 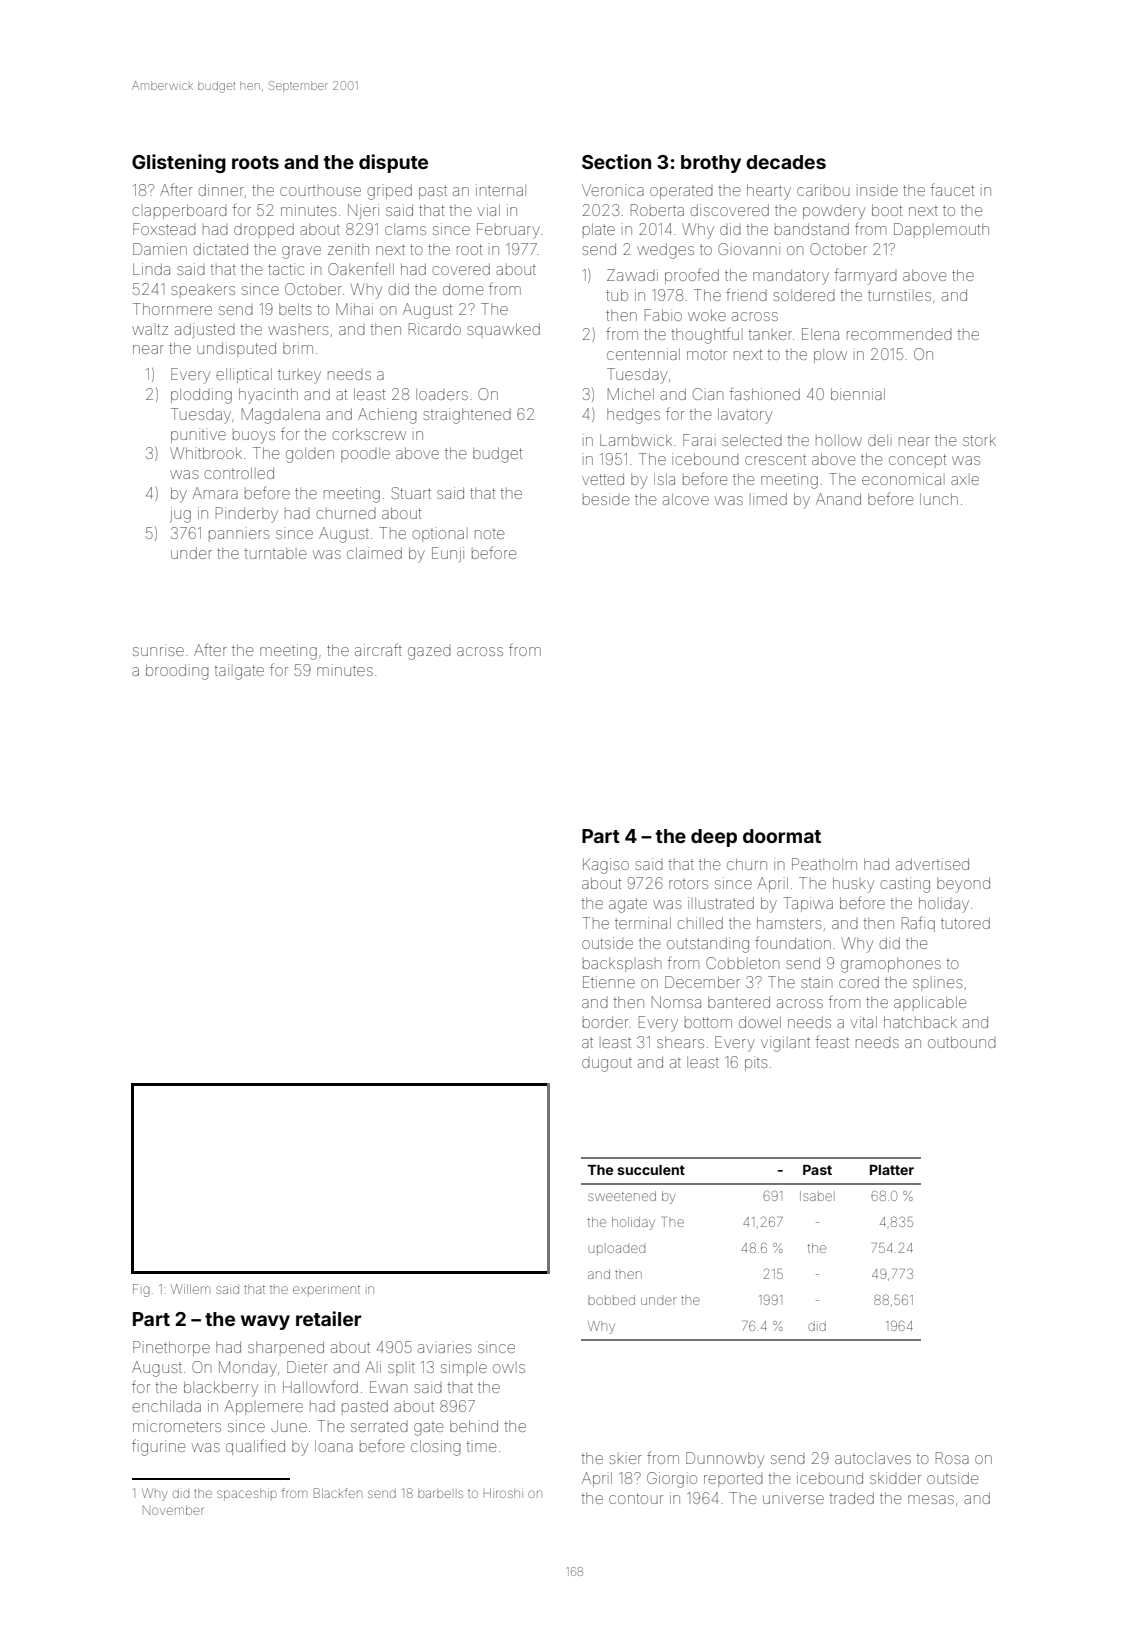 I want to click on November, so click(x=173, y=1510).
